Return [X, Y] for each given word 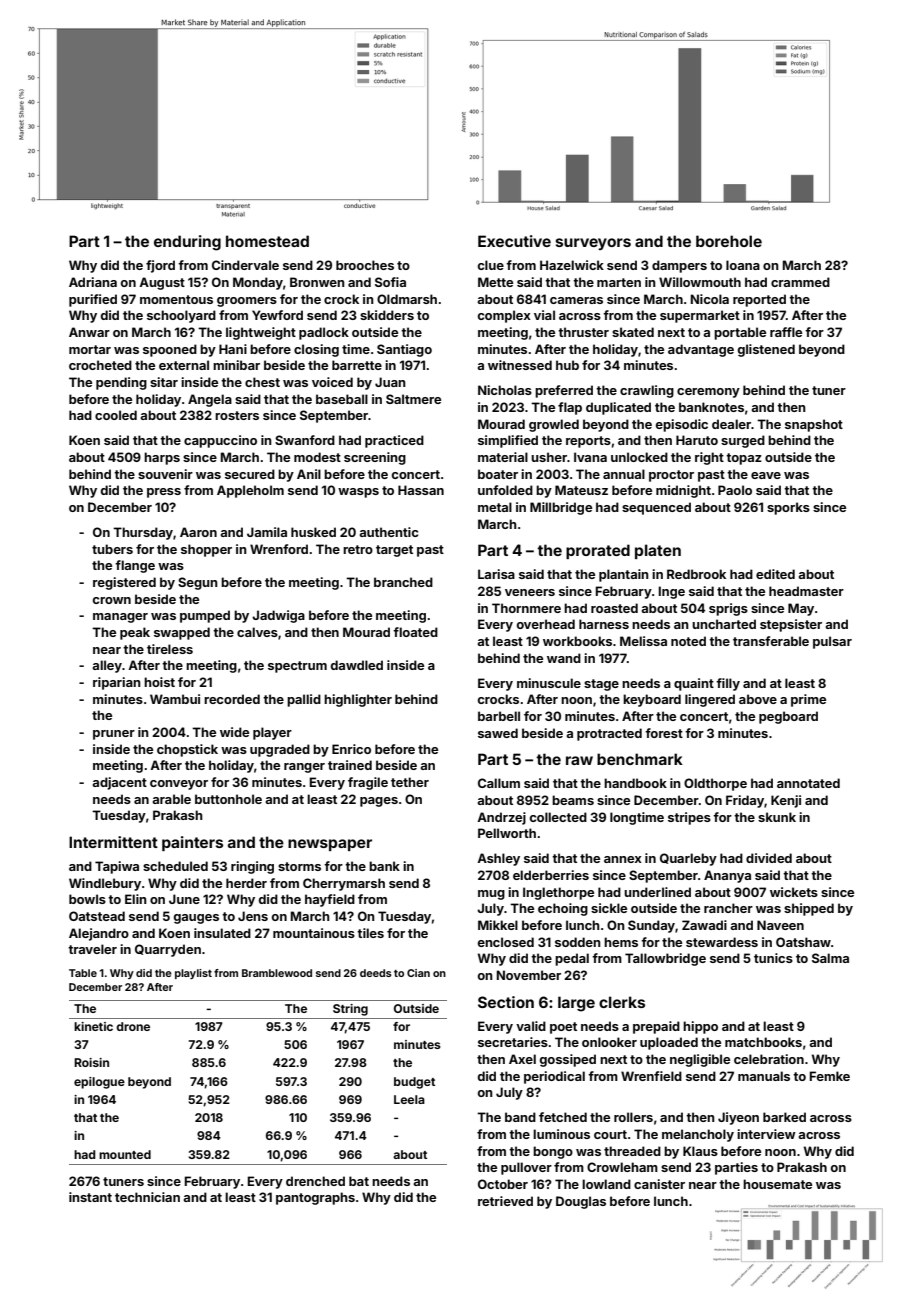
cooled [116, 415]
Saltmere [413, 399]
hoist [159, 682]
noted [688, 641]
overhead [546, 624]
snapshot [814, 425]
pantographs [315, 1198]
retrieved [505, 1201]
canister [659, 1184]
